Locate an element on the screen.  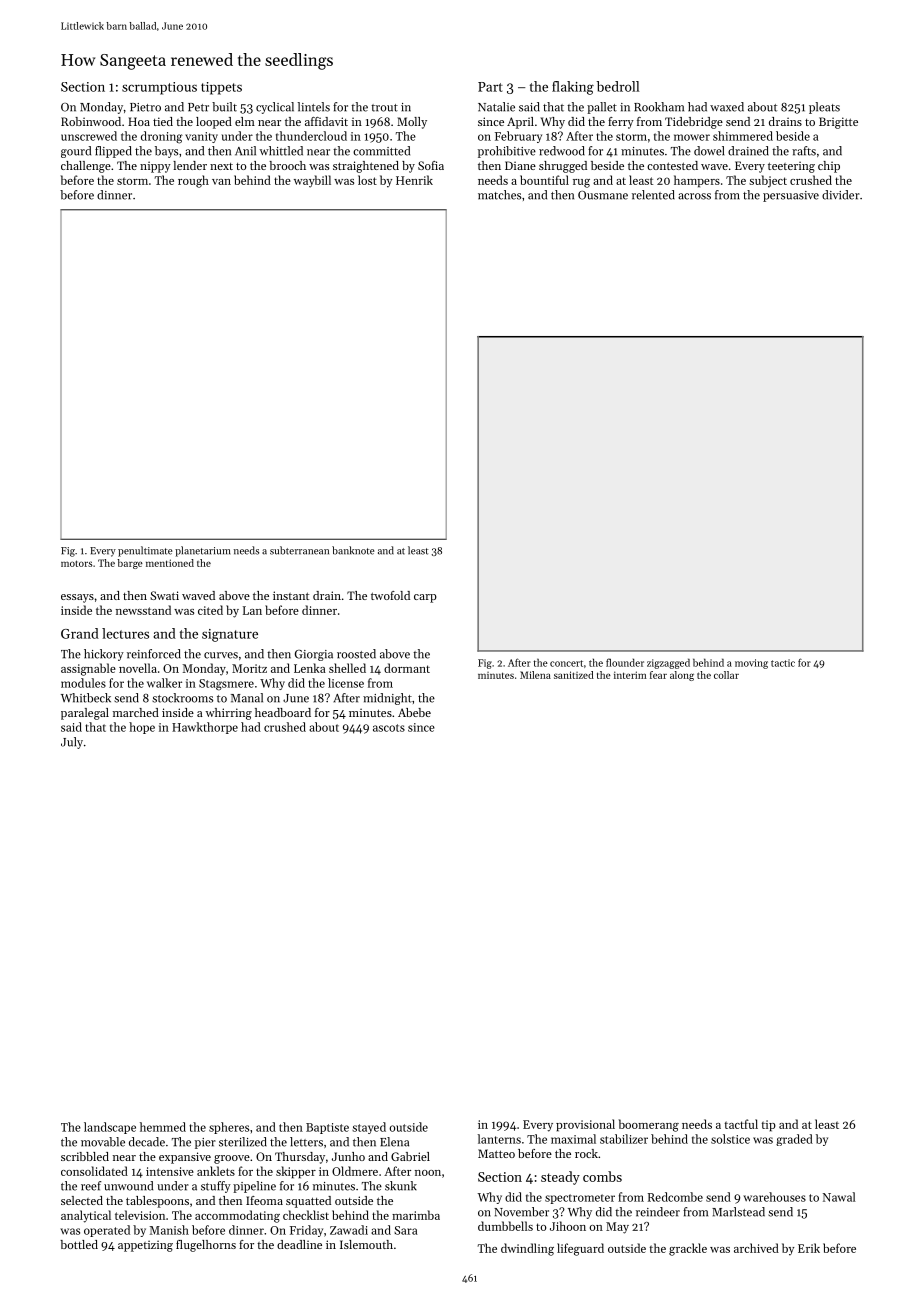
Hawkthorpe is located at coordinates (205, 728).
